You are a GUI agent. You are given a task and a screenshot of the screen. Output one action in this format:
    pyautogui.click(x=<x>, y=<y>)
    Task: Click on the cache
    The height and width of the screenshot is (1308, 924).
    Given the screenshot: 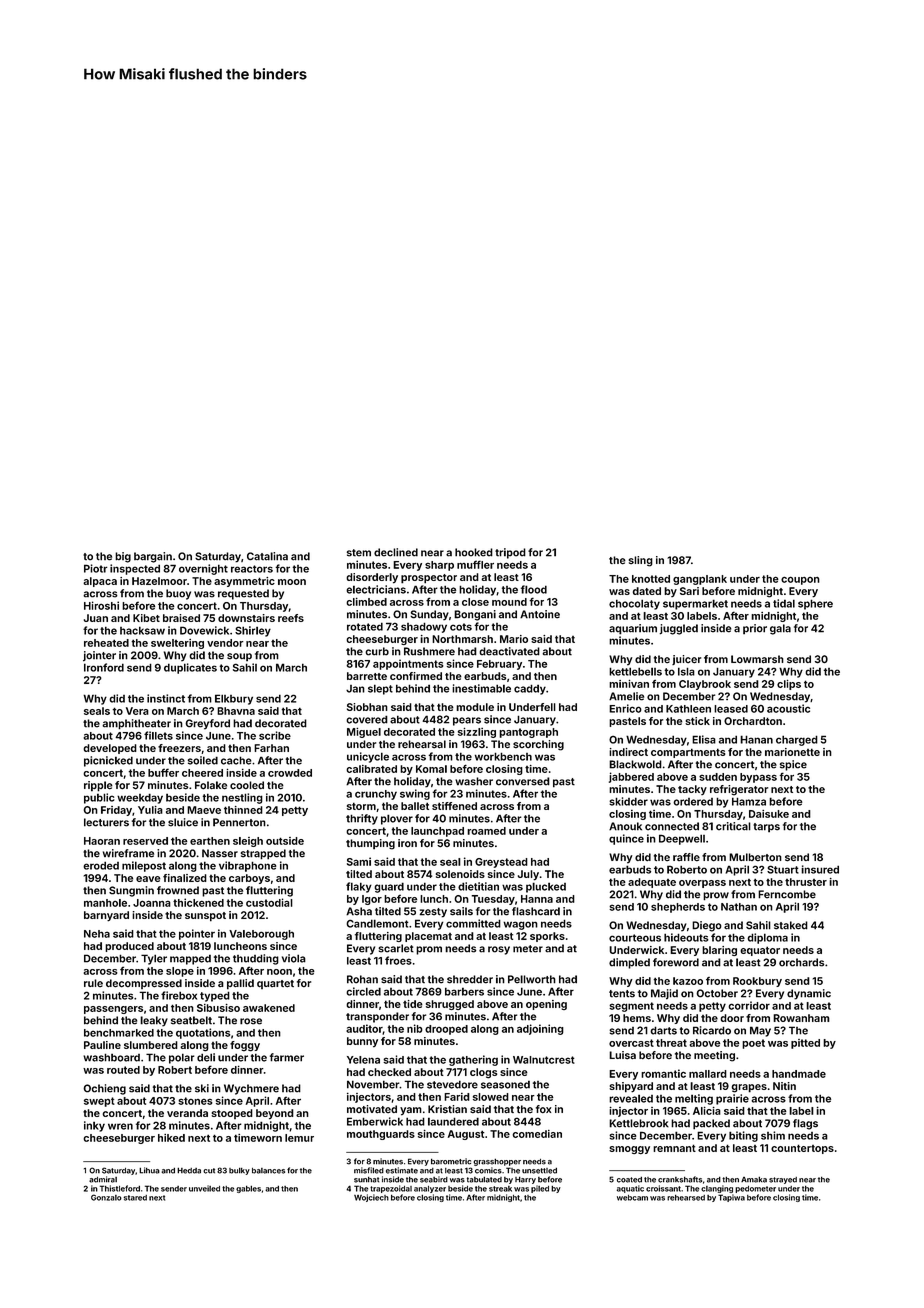 What is the action you would take?
    pyautogui.click(x=236, y=760)
